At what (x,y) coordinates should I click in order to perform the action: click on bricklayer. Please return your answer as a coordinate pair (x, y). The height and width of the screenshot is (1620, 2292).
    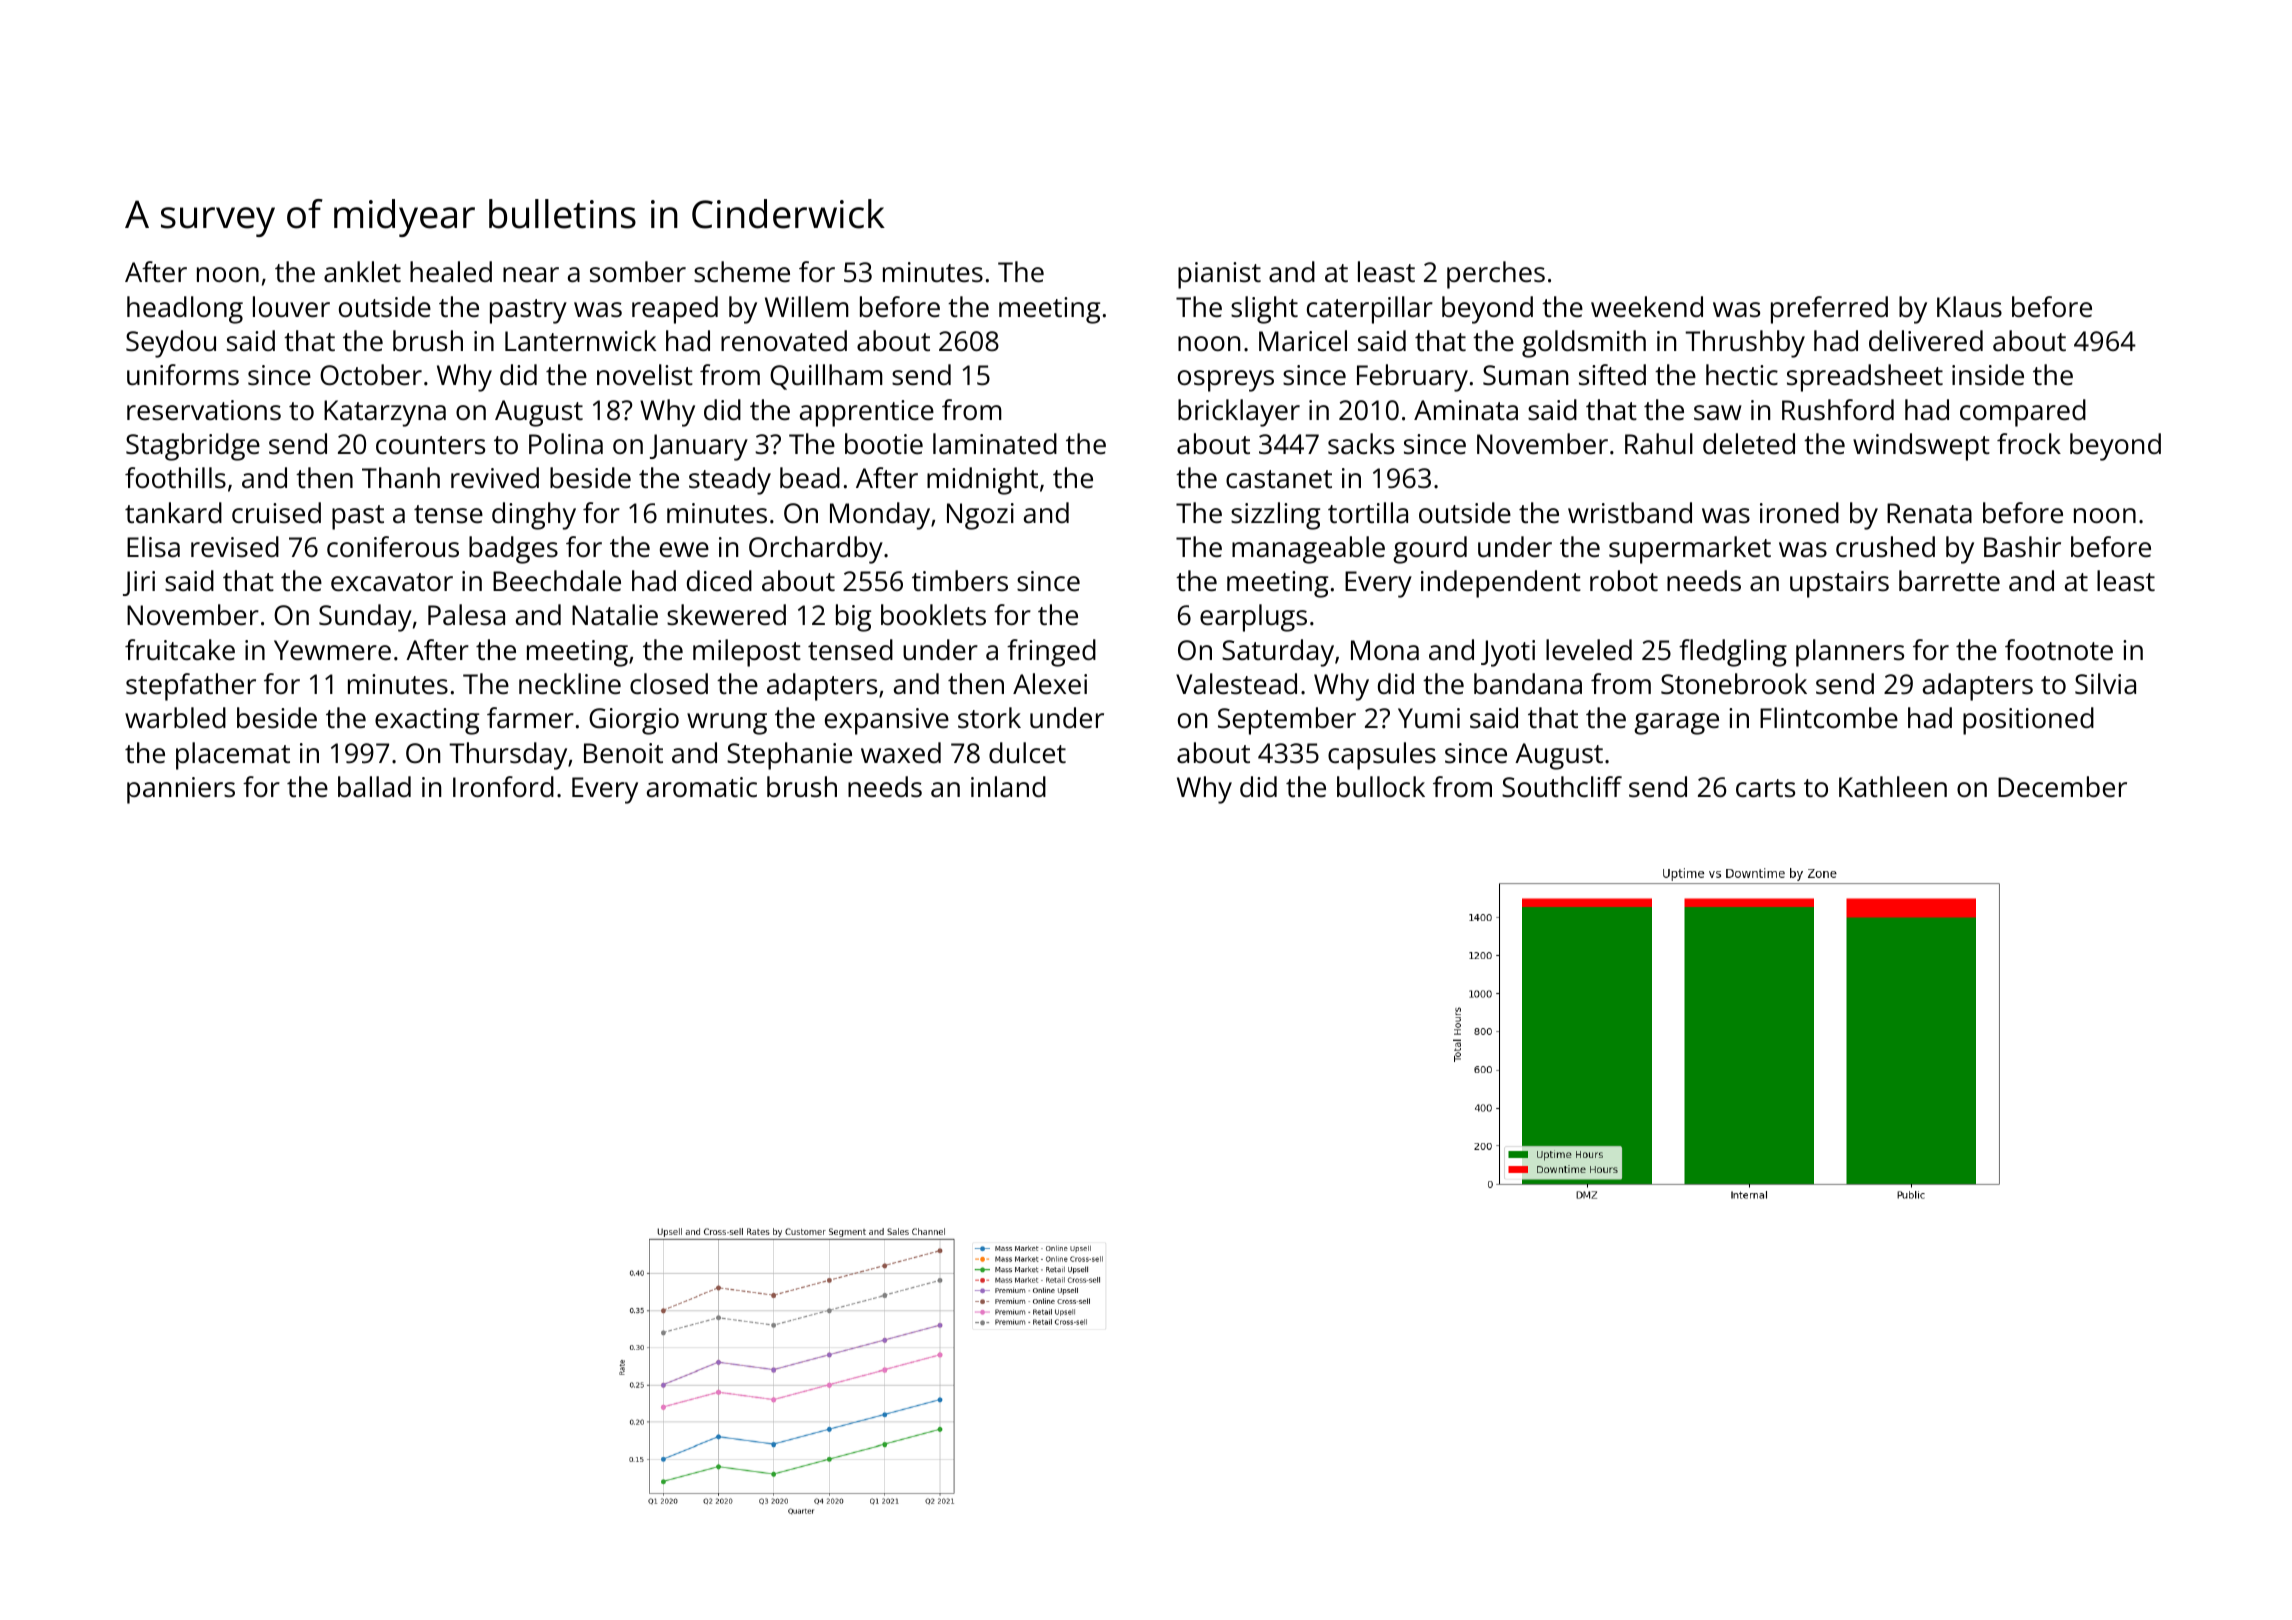
    Looking at the image, I should click on (1239, 413).
